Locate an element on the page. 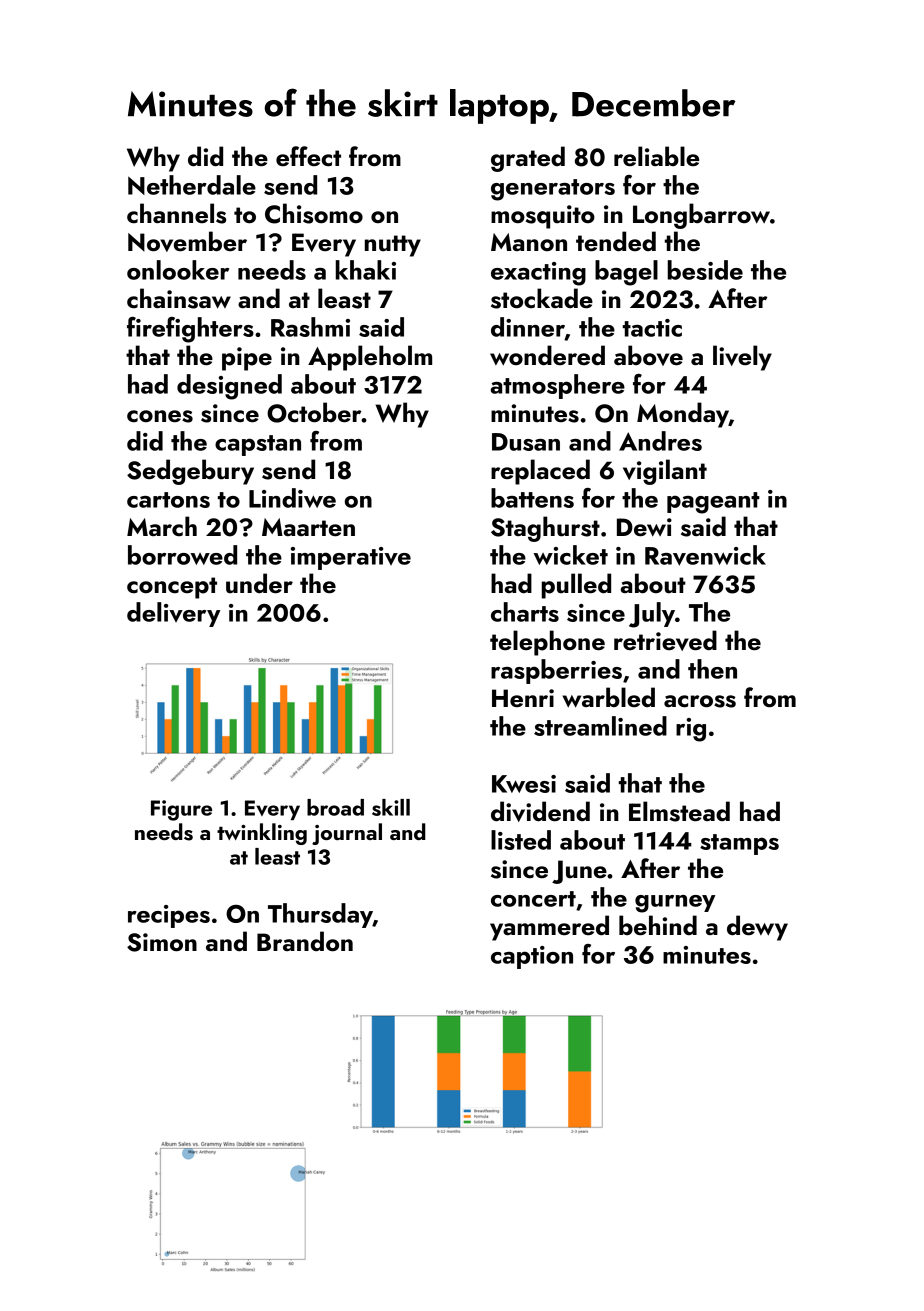 The width and height of the page is (924, 1311). cartons is located at coordinates (168, 500).
